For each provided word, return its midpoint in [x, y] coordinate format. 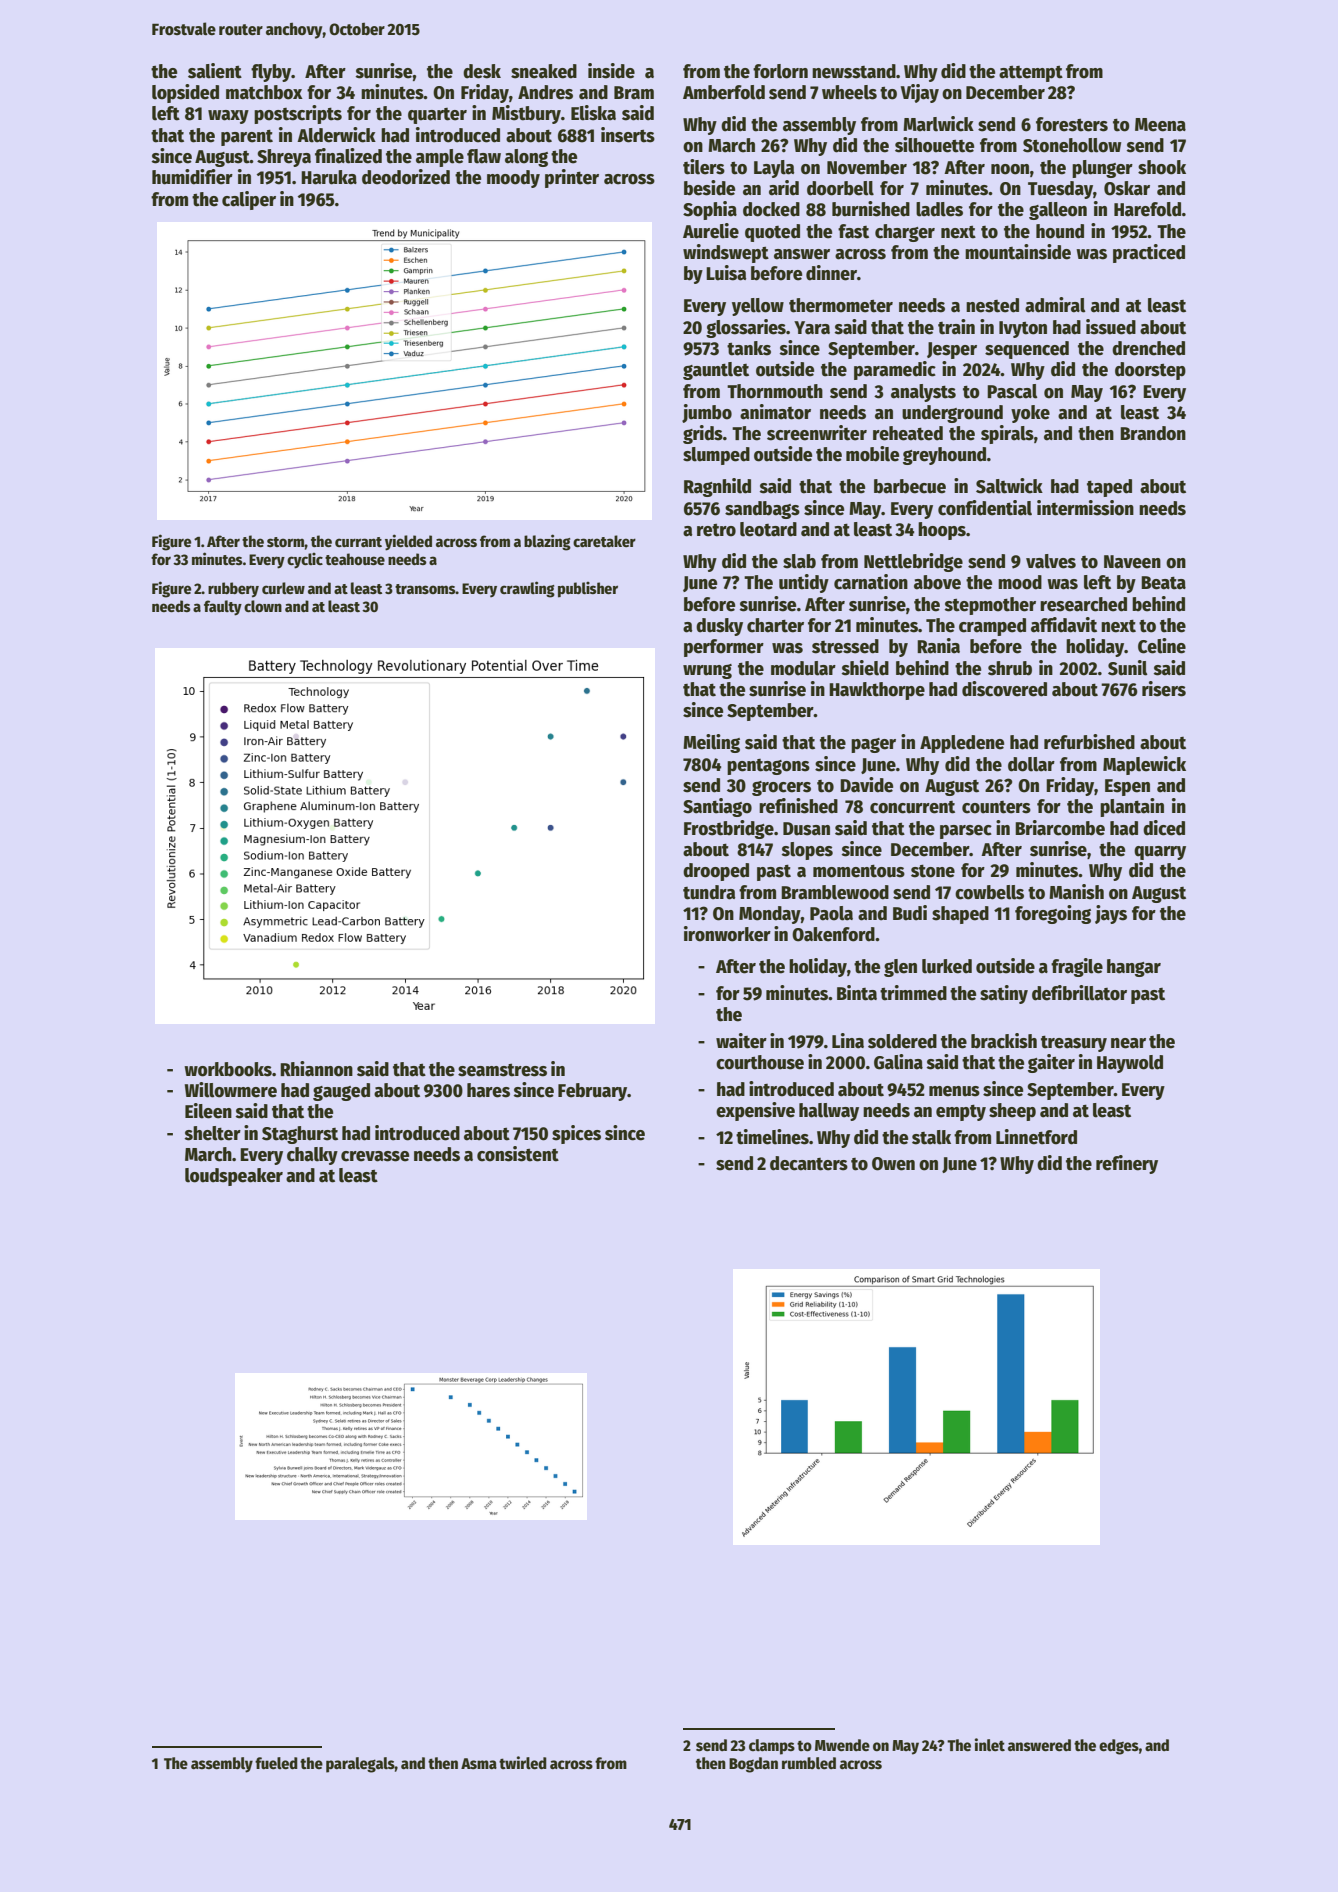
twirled [523, 1763]
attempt [1031, 73]
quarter [437, 116]
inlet [990, 1745]
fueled [276, 1763]
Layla [774, 169]
